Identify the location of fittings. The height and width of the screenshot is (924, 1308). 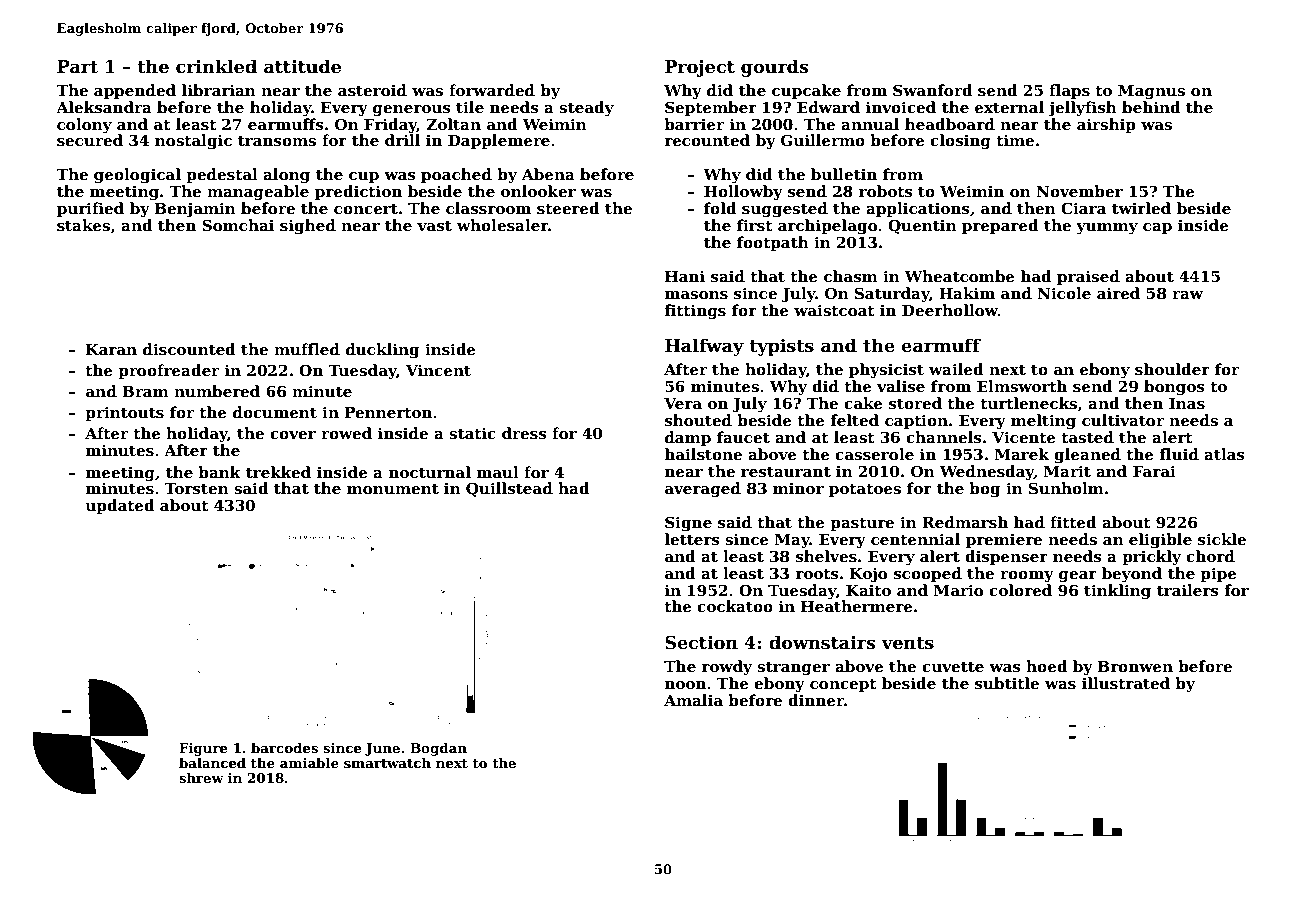
(695, 312).
